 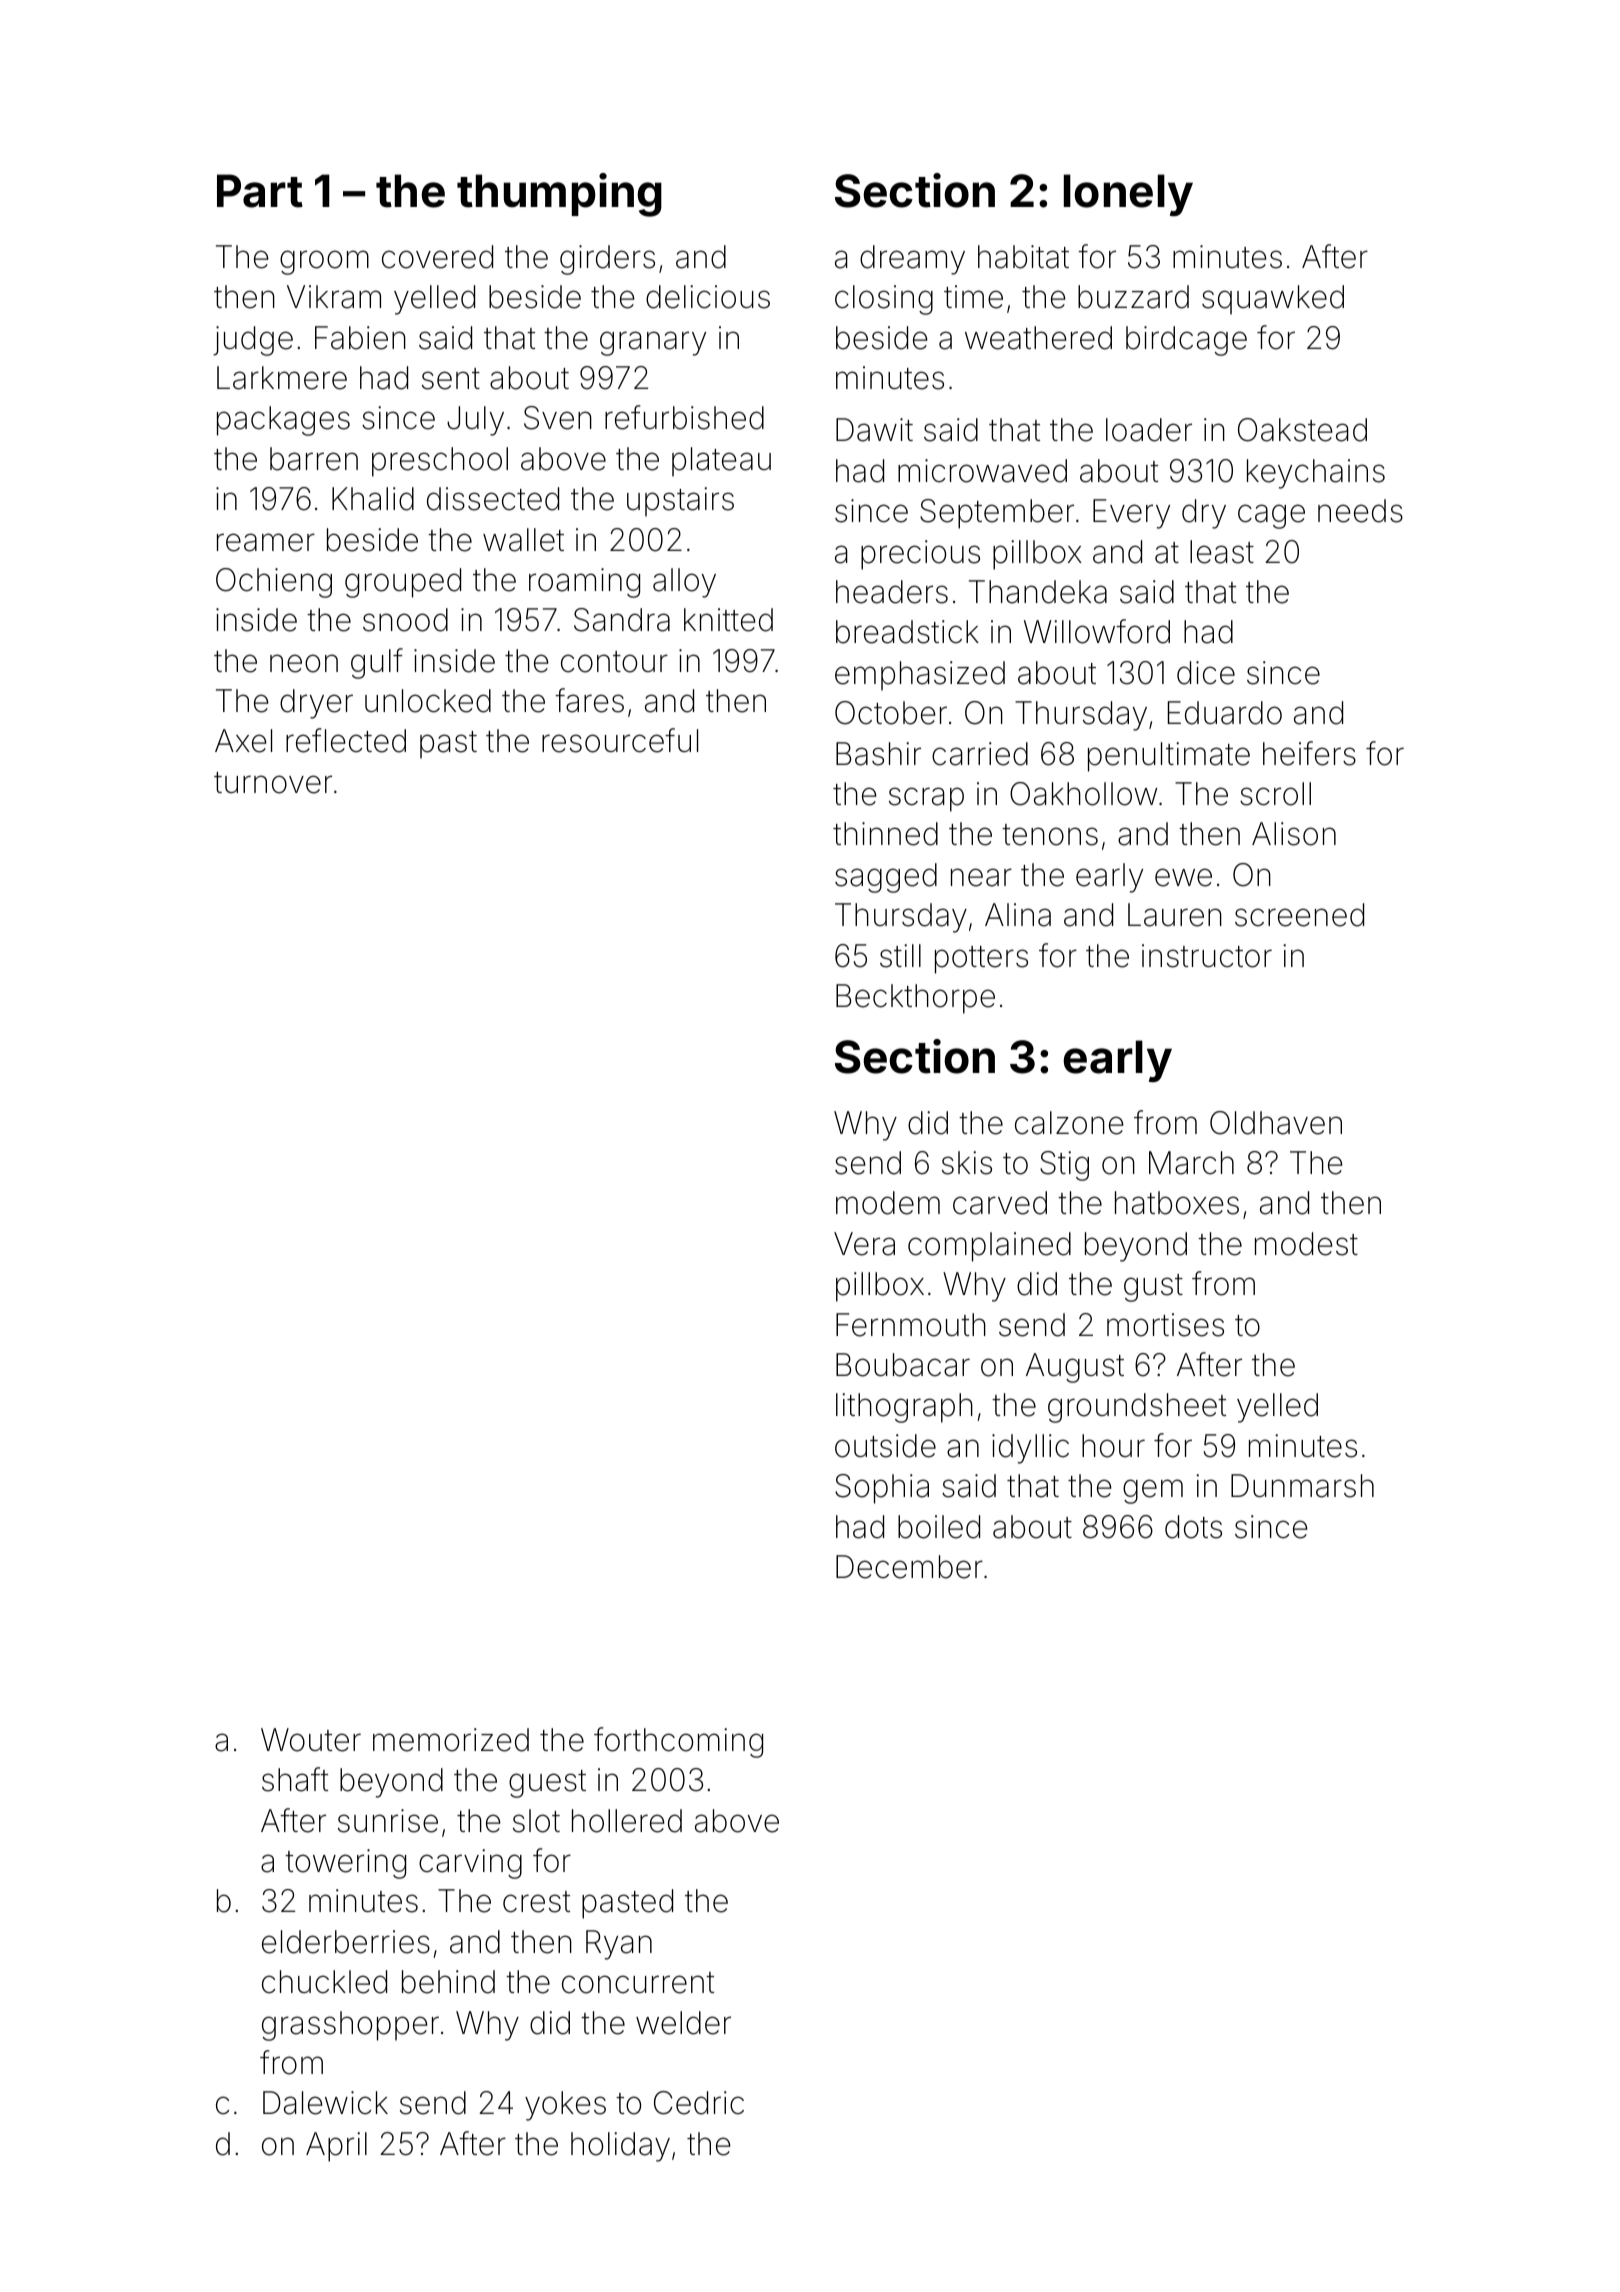 I want to click on hollered, so click(x=627, y=1821).
